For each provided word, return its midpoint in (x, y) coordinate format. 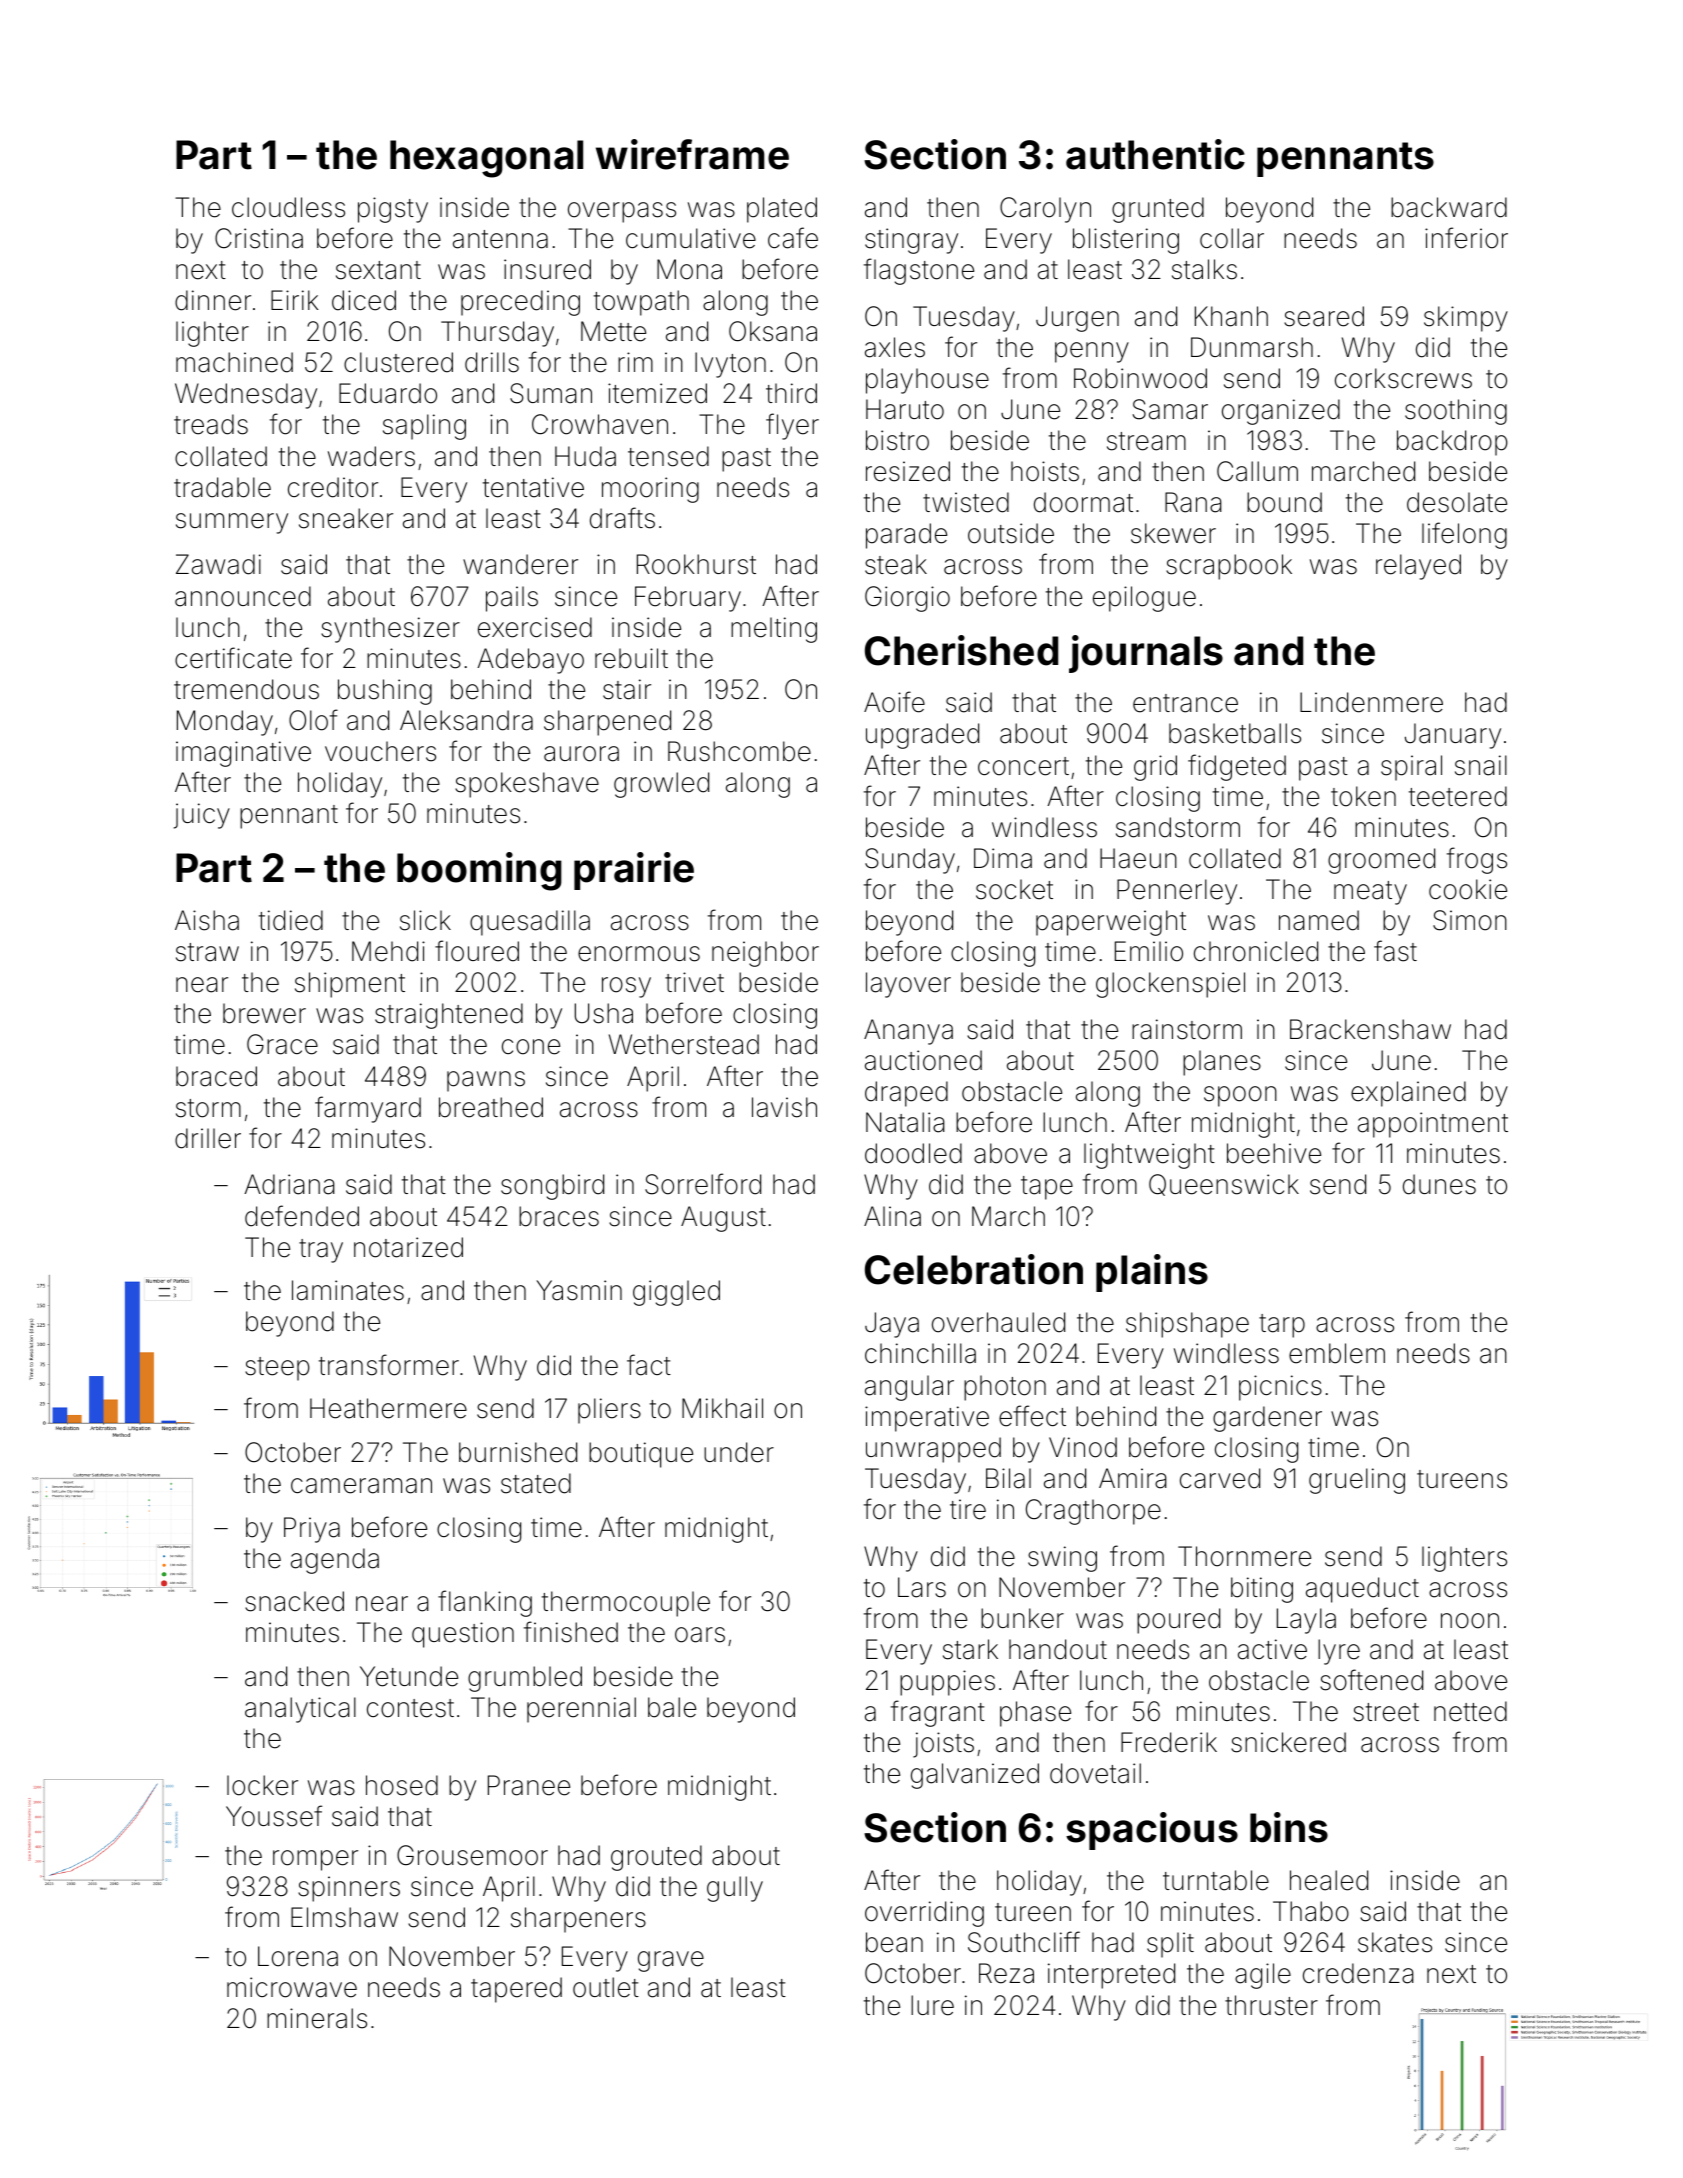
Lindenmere (1371, 702)
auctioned (923, 1060)
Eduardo (388, 393)
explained (1408, 1094)
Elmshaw (344, 1917)
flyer (792, 426)
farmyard (368, 1109)
